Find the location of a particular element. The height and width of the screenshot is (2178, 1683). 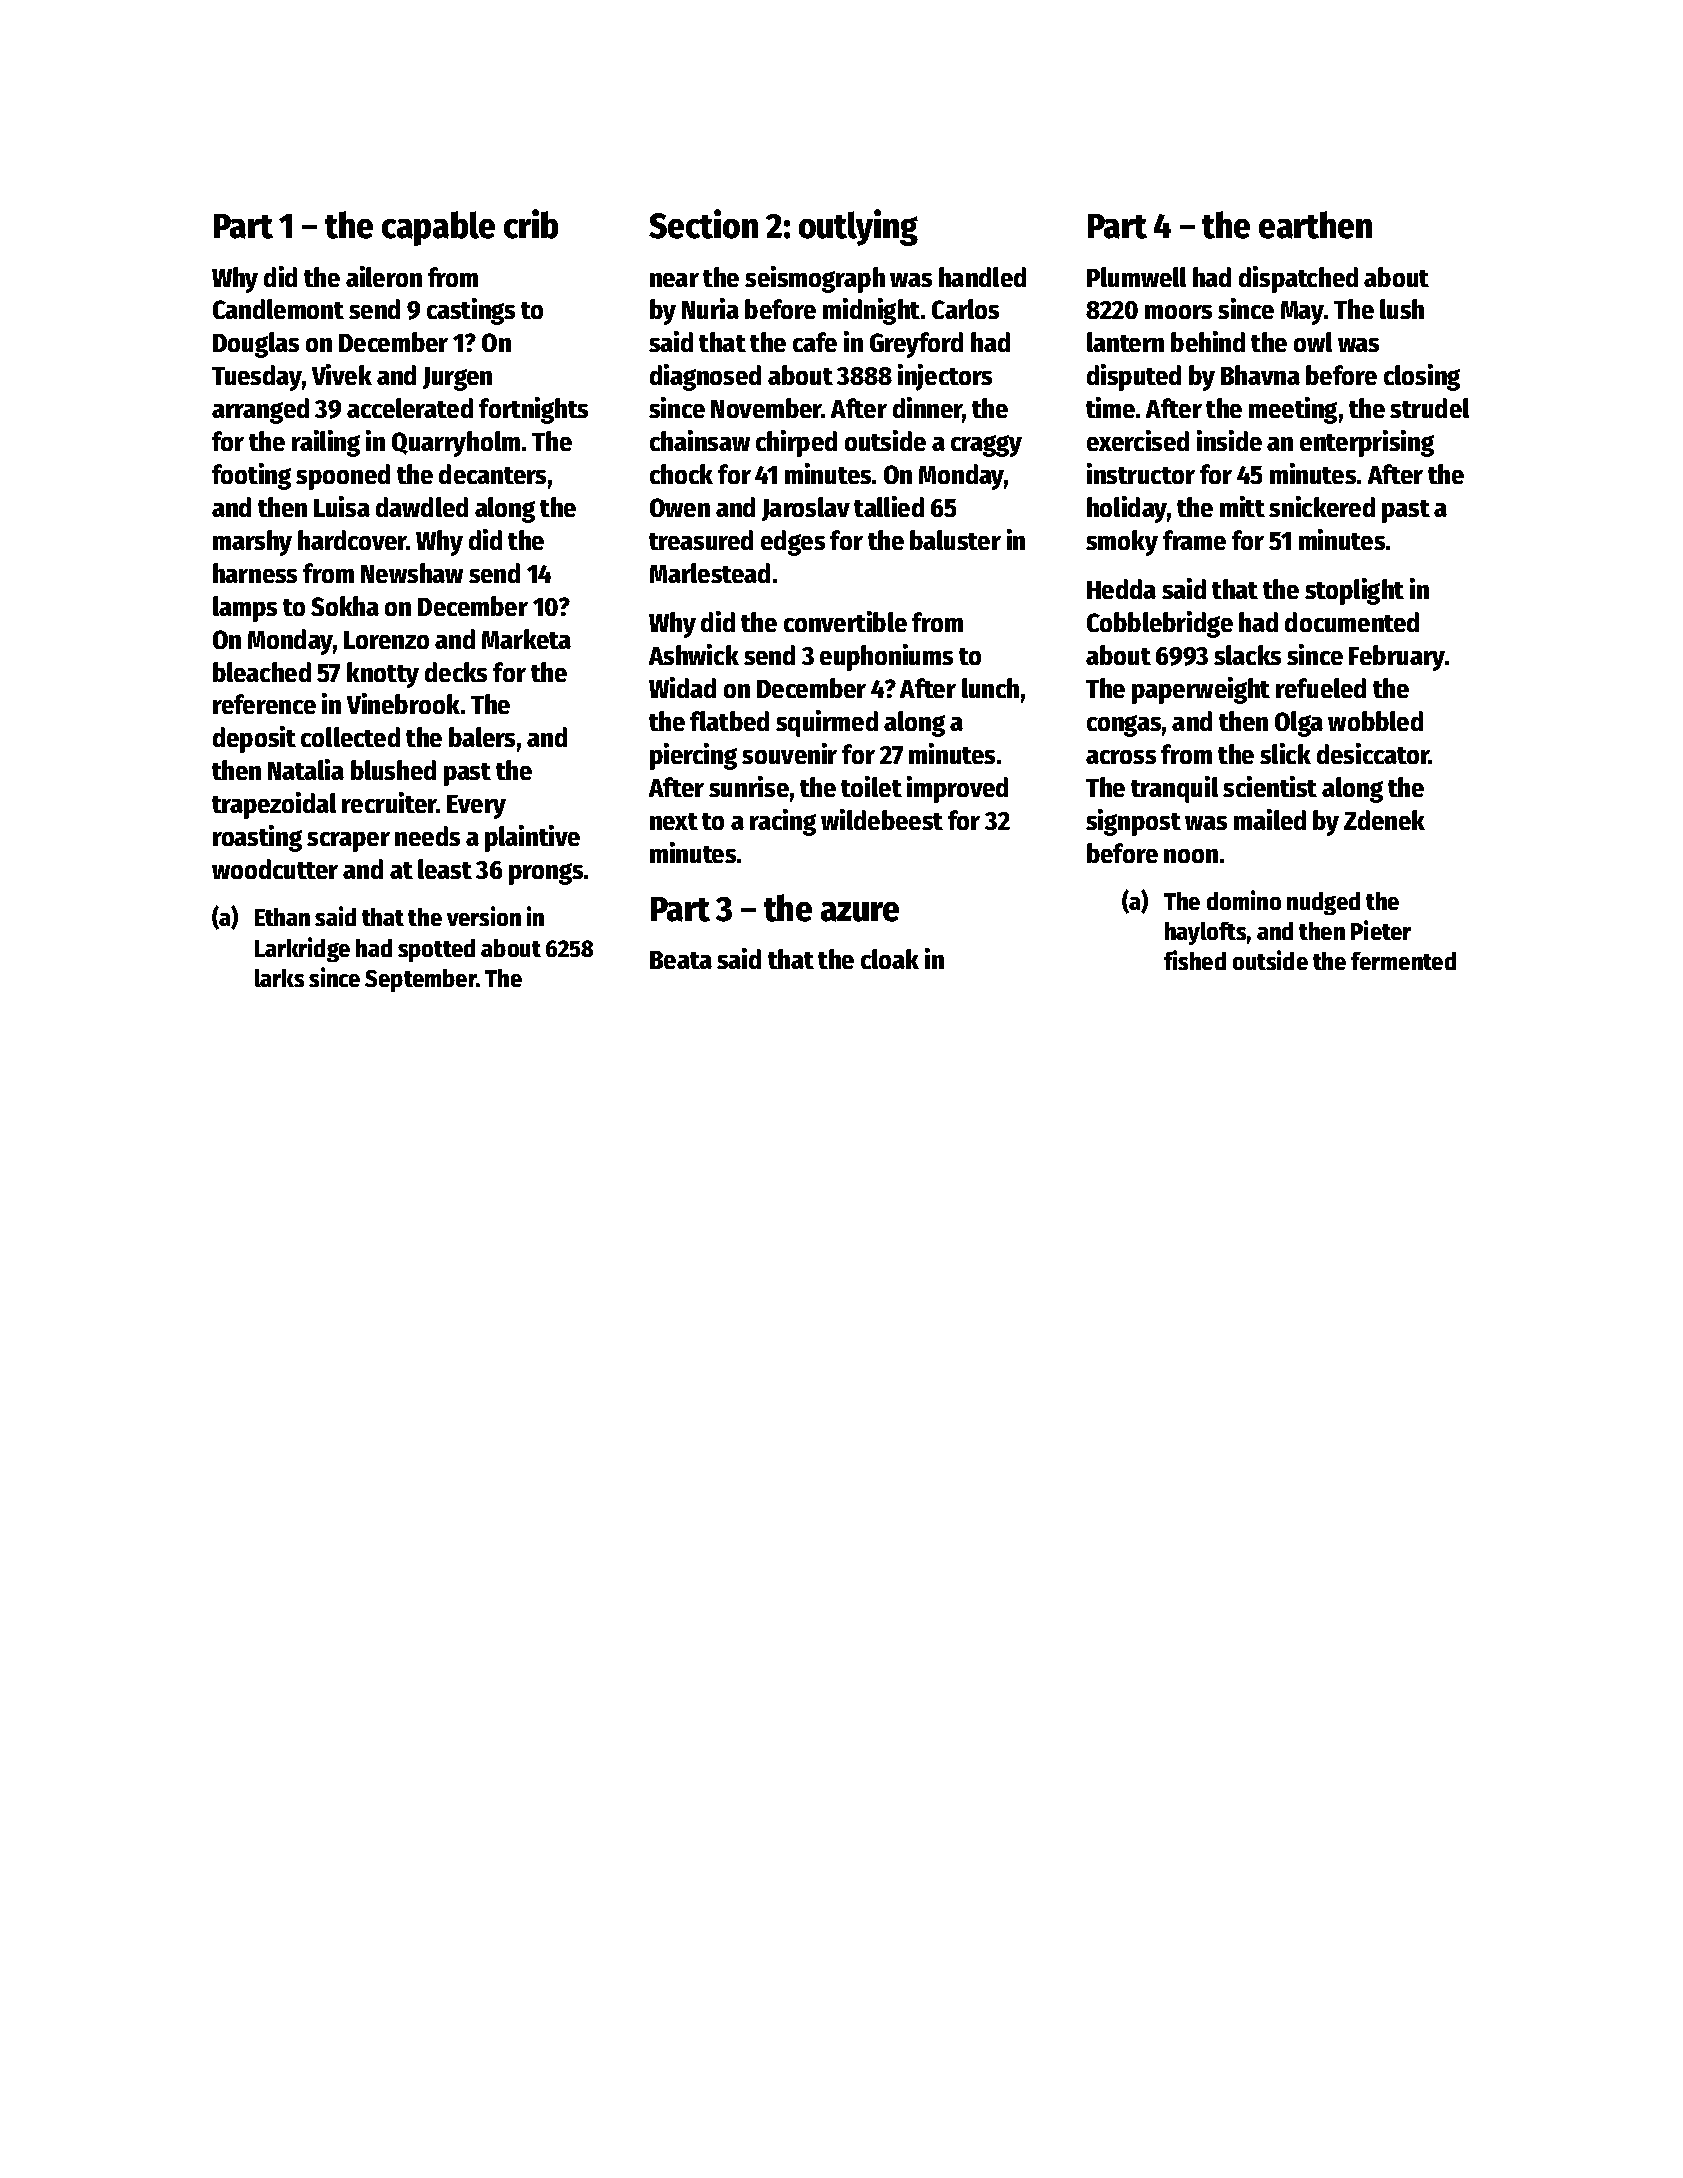

larks is located at coordinates (279, 978).
